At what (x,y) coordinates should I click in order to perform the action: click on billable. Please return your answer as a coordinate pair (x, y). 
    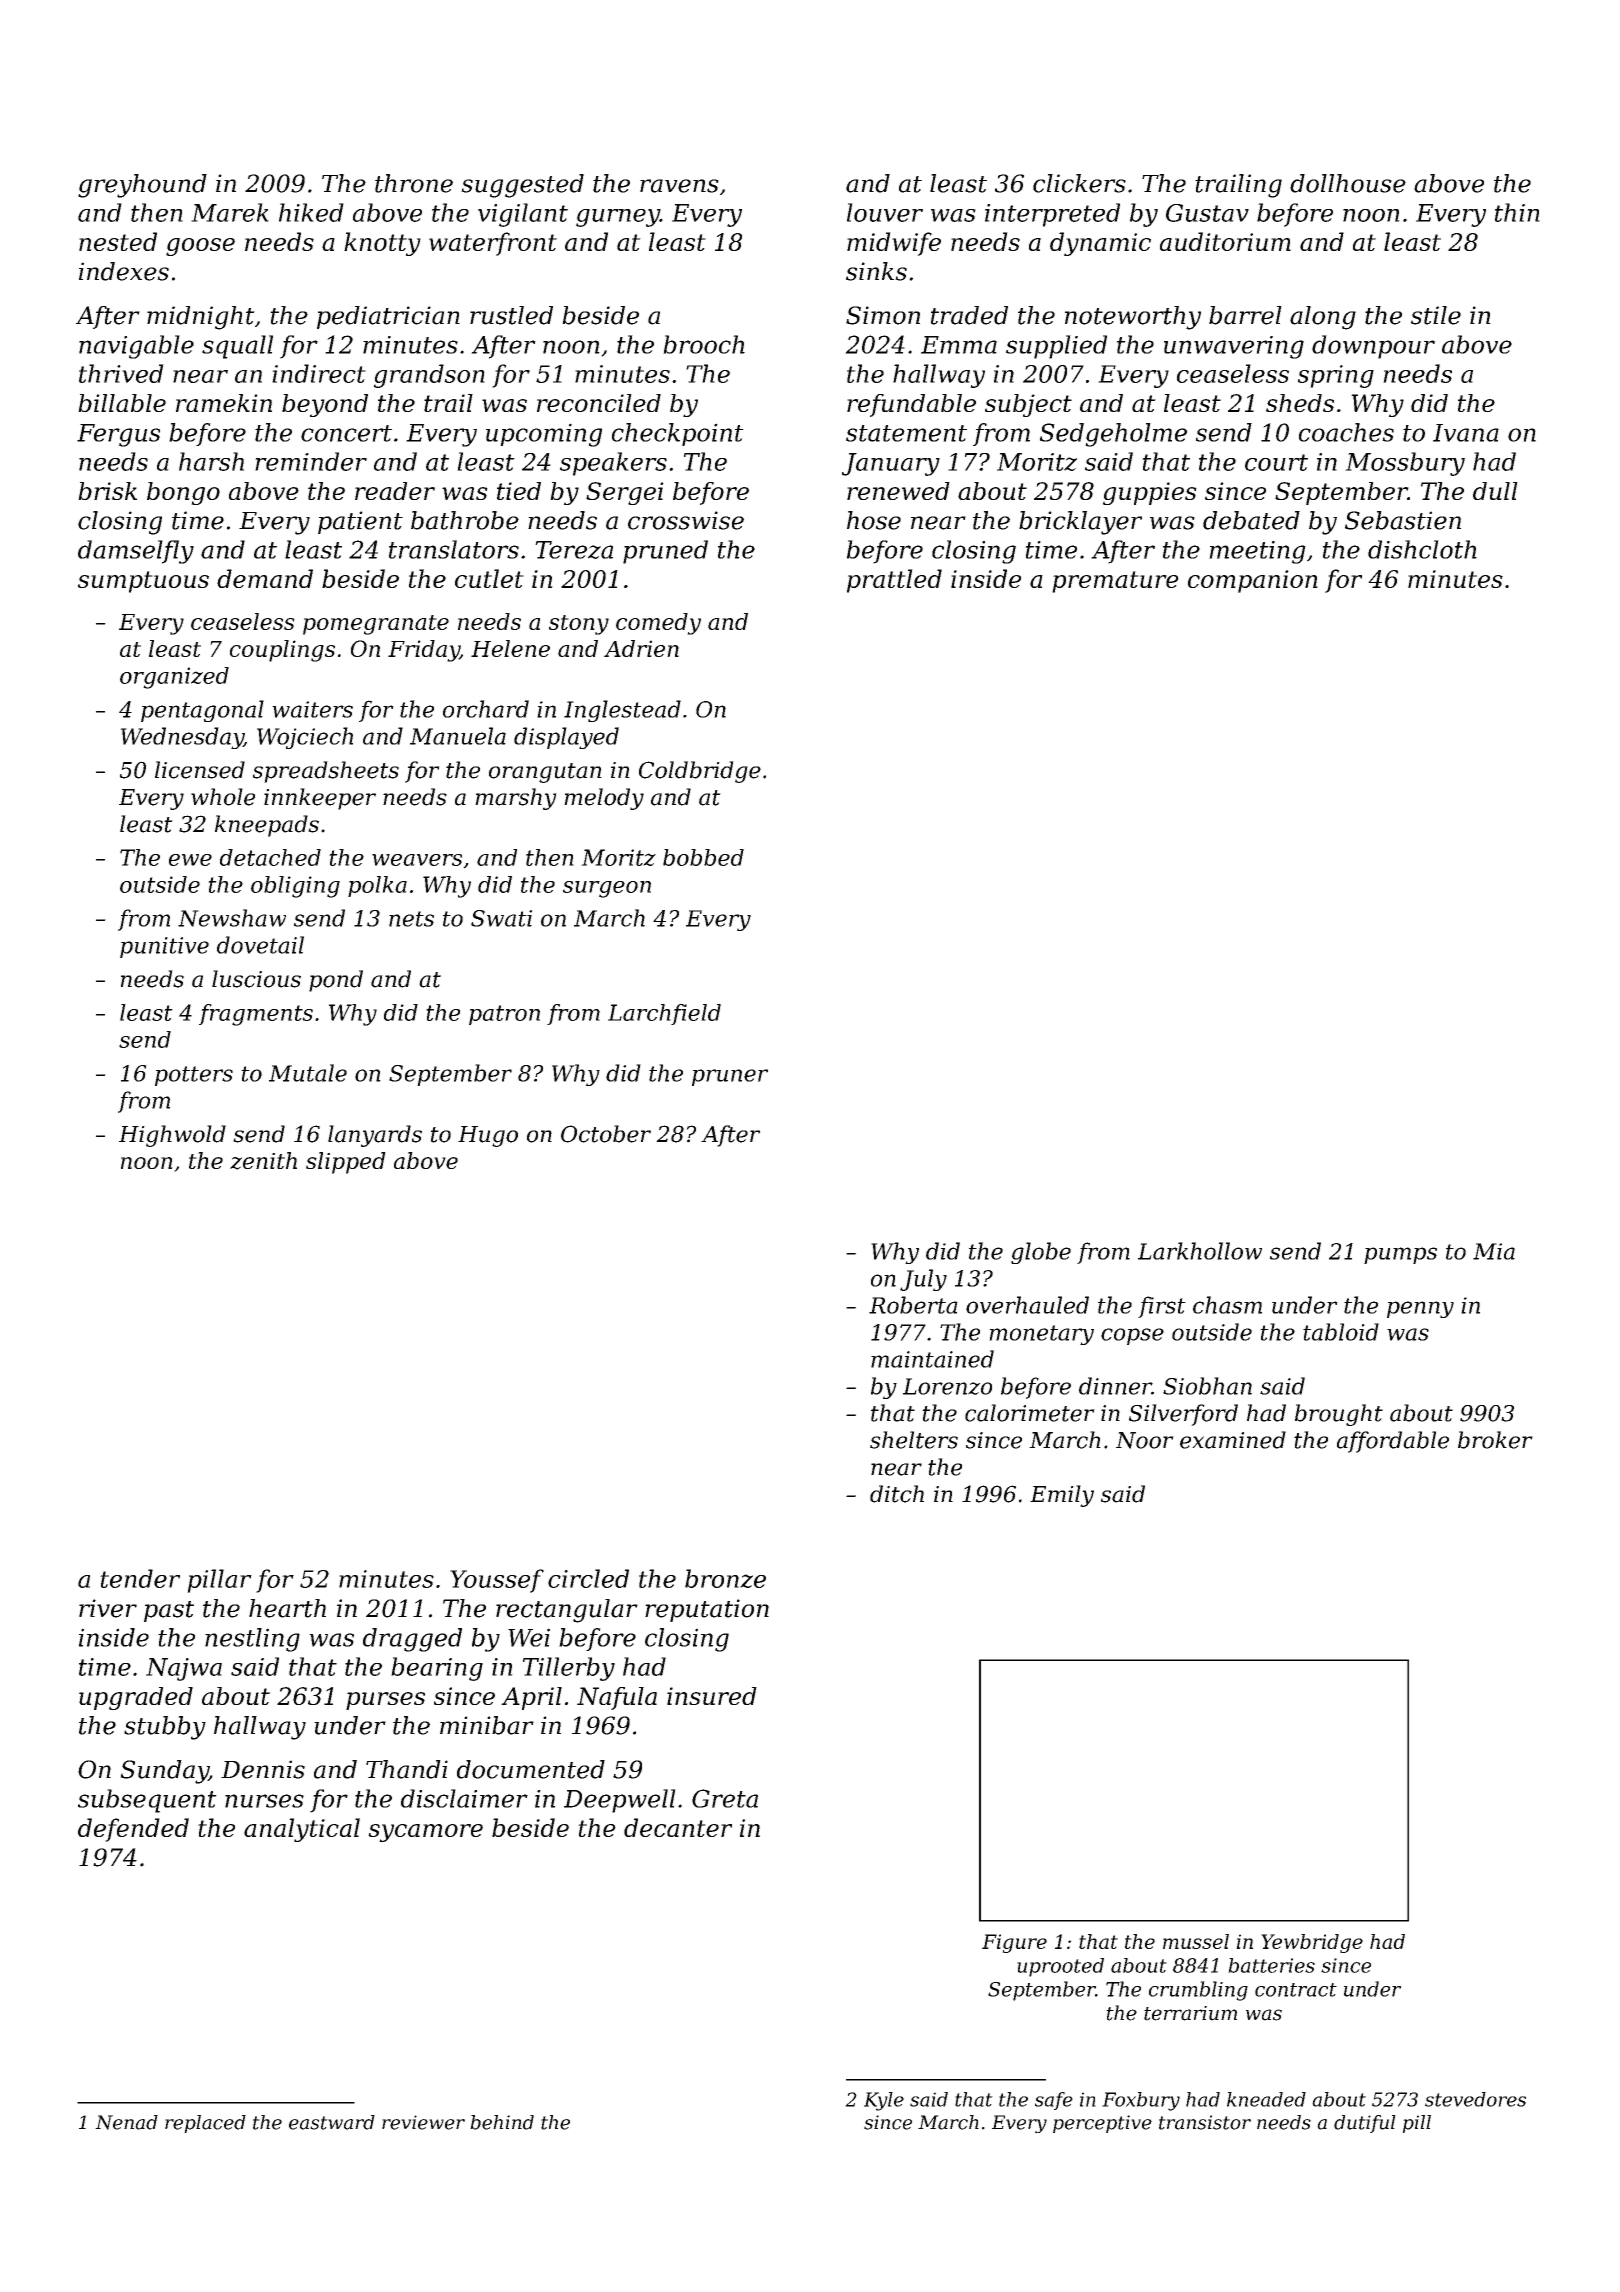
    Looking at the image, I should click on (122, 403).
